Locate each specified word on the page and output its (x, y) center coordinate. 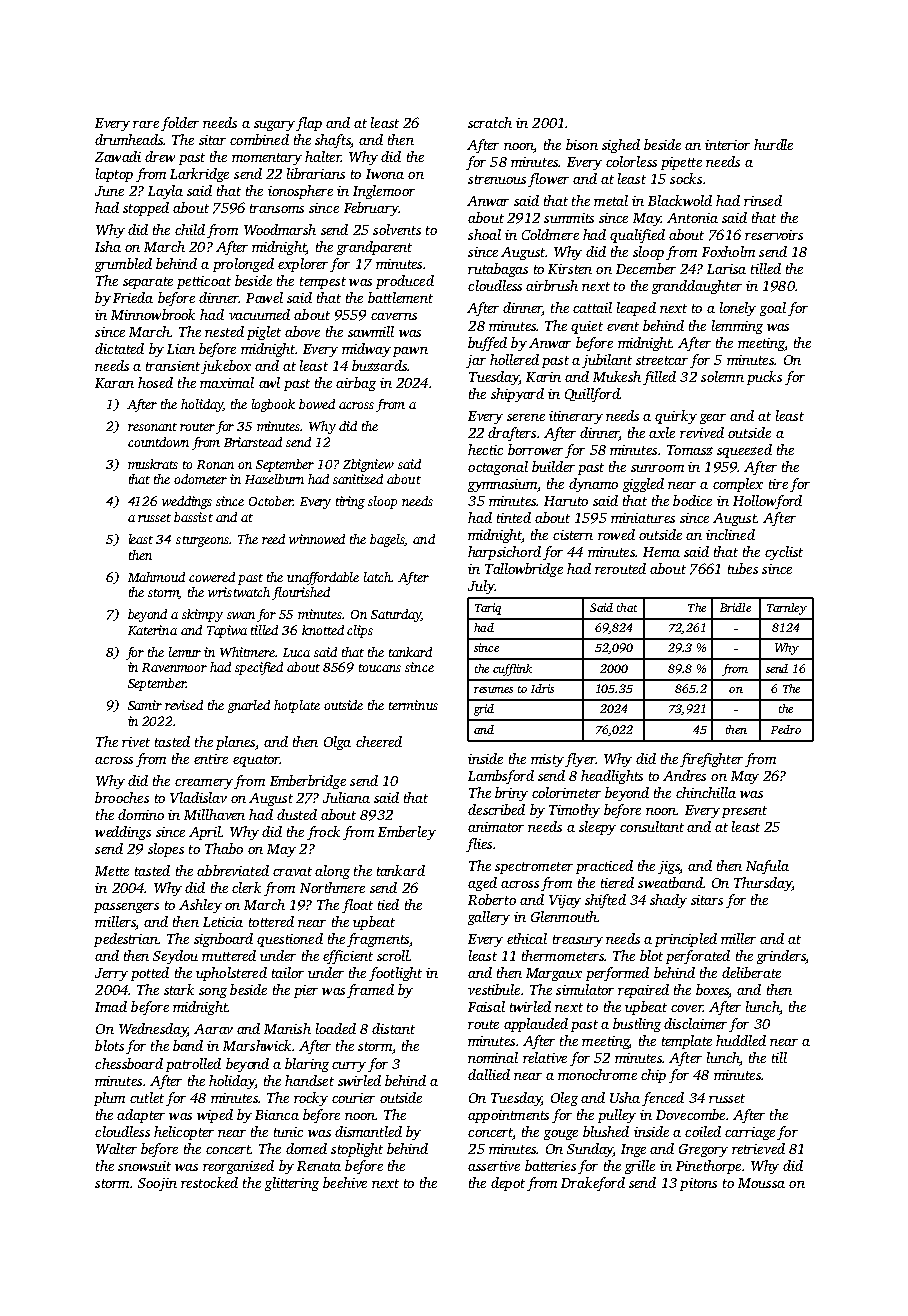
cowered (212, 577)
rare (146, 124)
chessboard (129, 1063)
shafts (333, 141)
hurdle (773, 144)
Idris (542, 688)
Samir (145, 705)
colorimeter (566, 792)
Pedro (786, 729)
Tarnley (787, 609)
